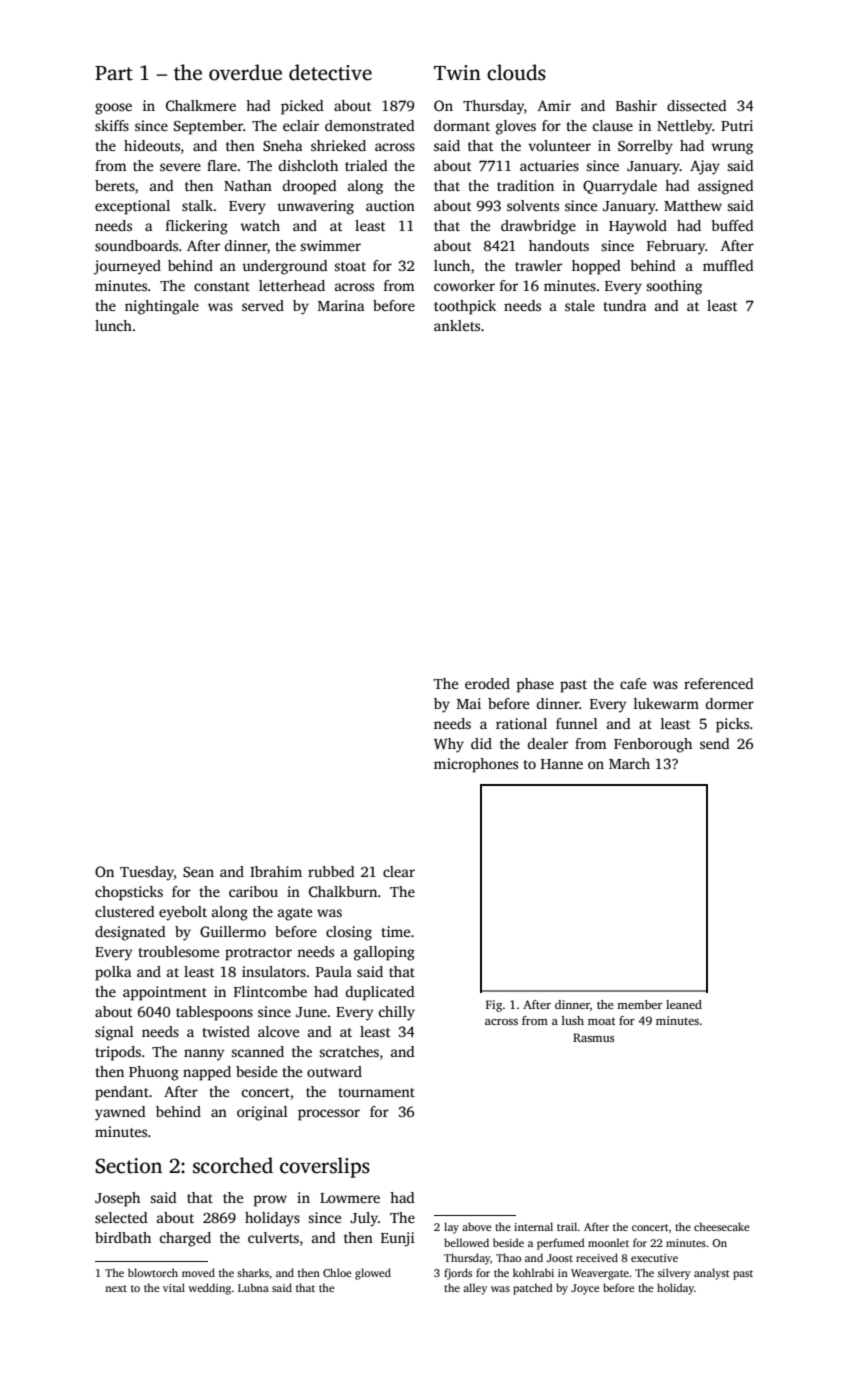  What do you see at coordinates (636, 105) in the image?
I see `Bashir` at bounding box center [636, 105].
